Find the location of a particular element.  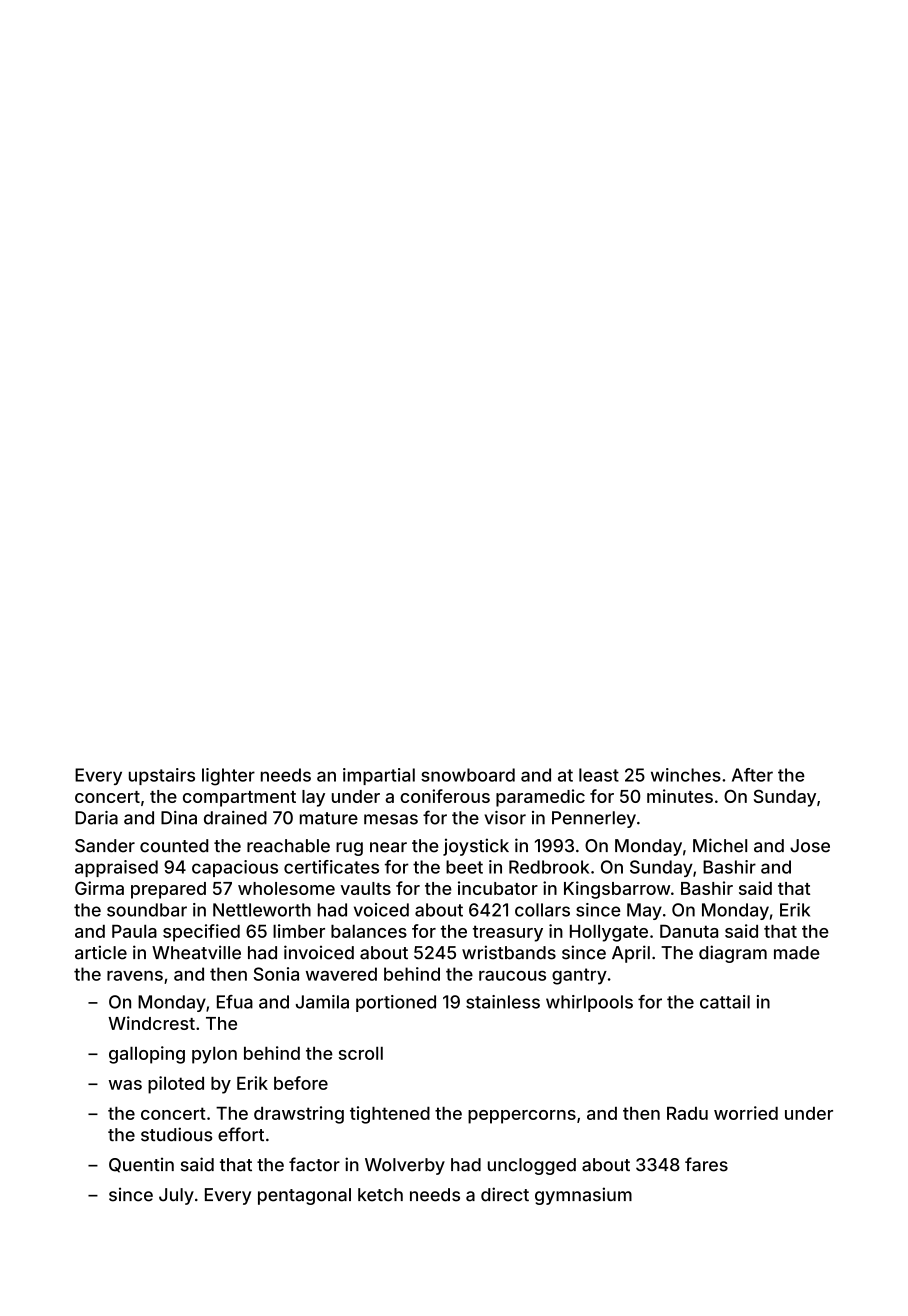

Windcrest is located at coordinates (151, 1023).
